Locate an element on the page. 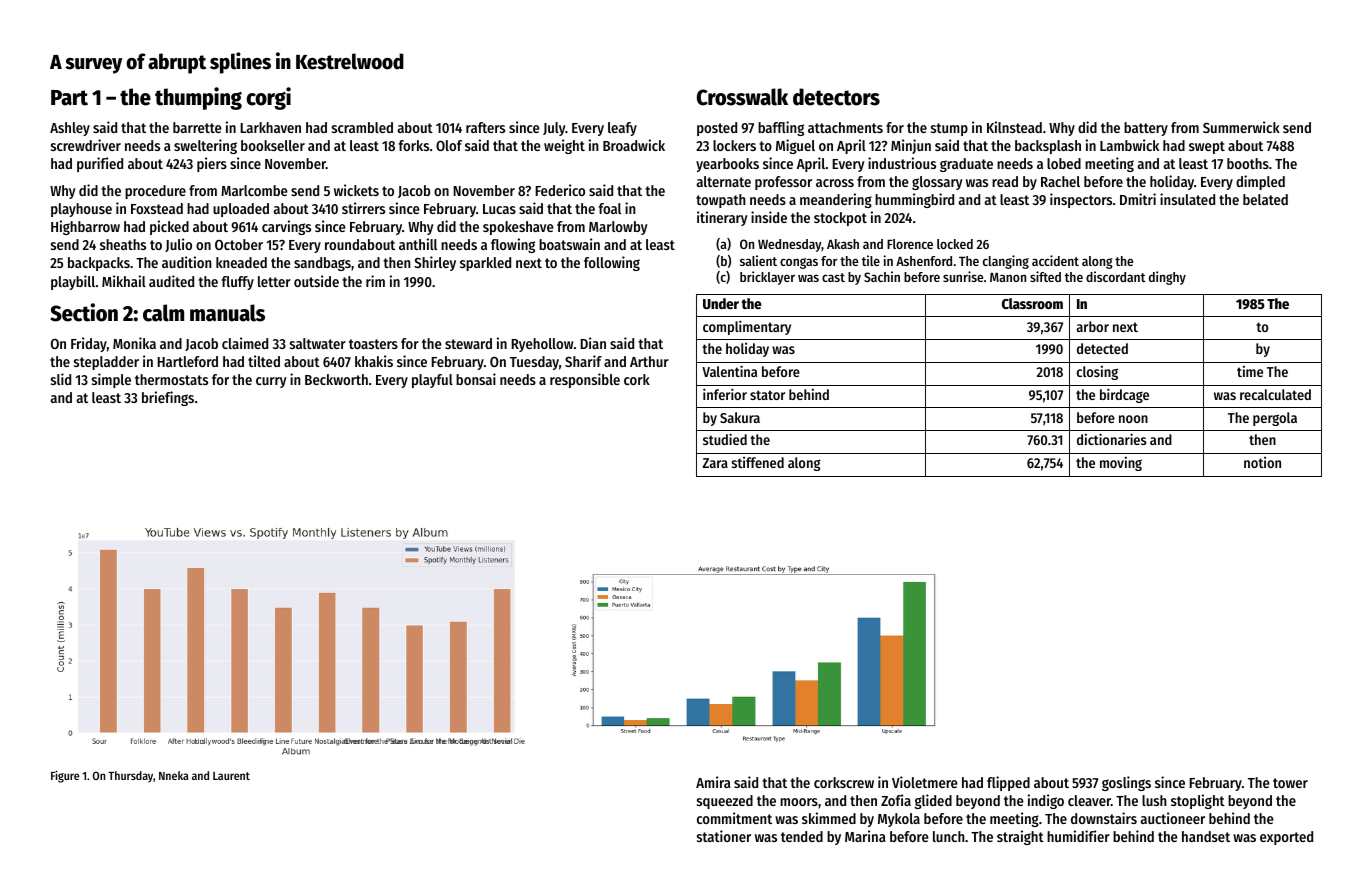  briefings is located at coordinates (168, 398).
